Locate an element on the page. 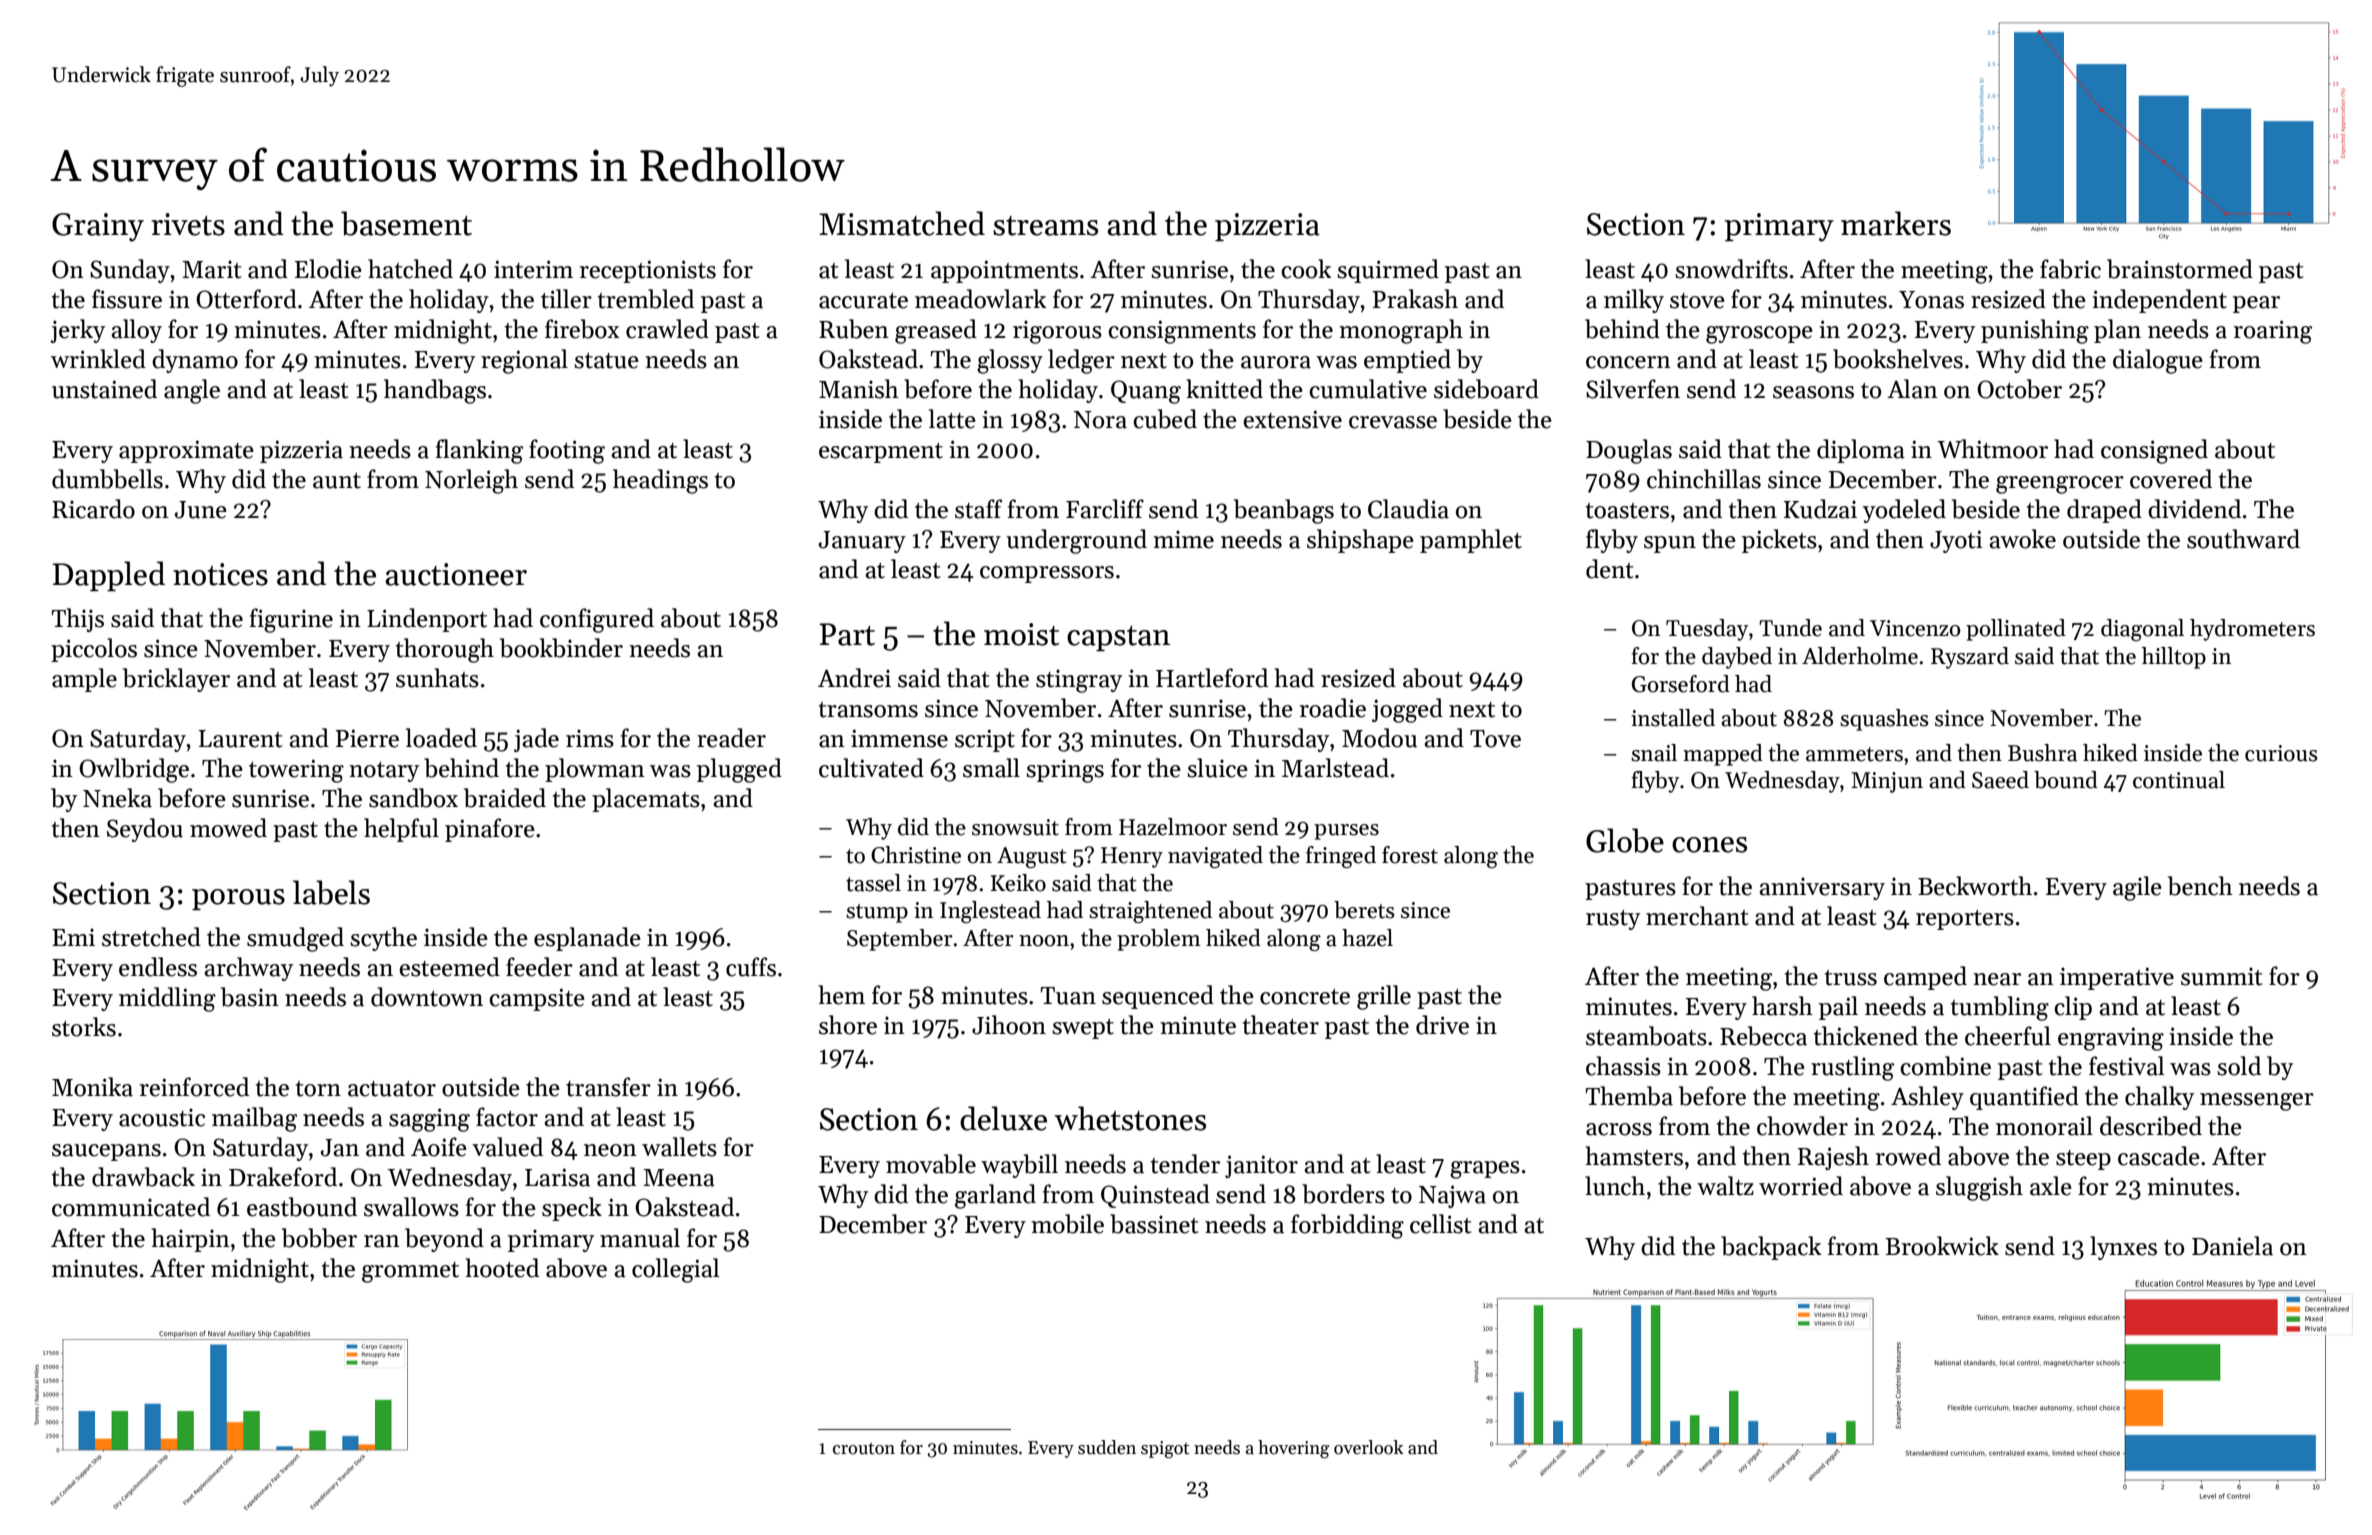 The image size is (2372, 1535). brainstormed is located at coordinates (2180, 269).
